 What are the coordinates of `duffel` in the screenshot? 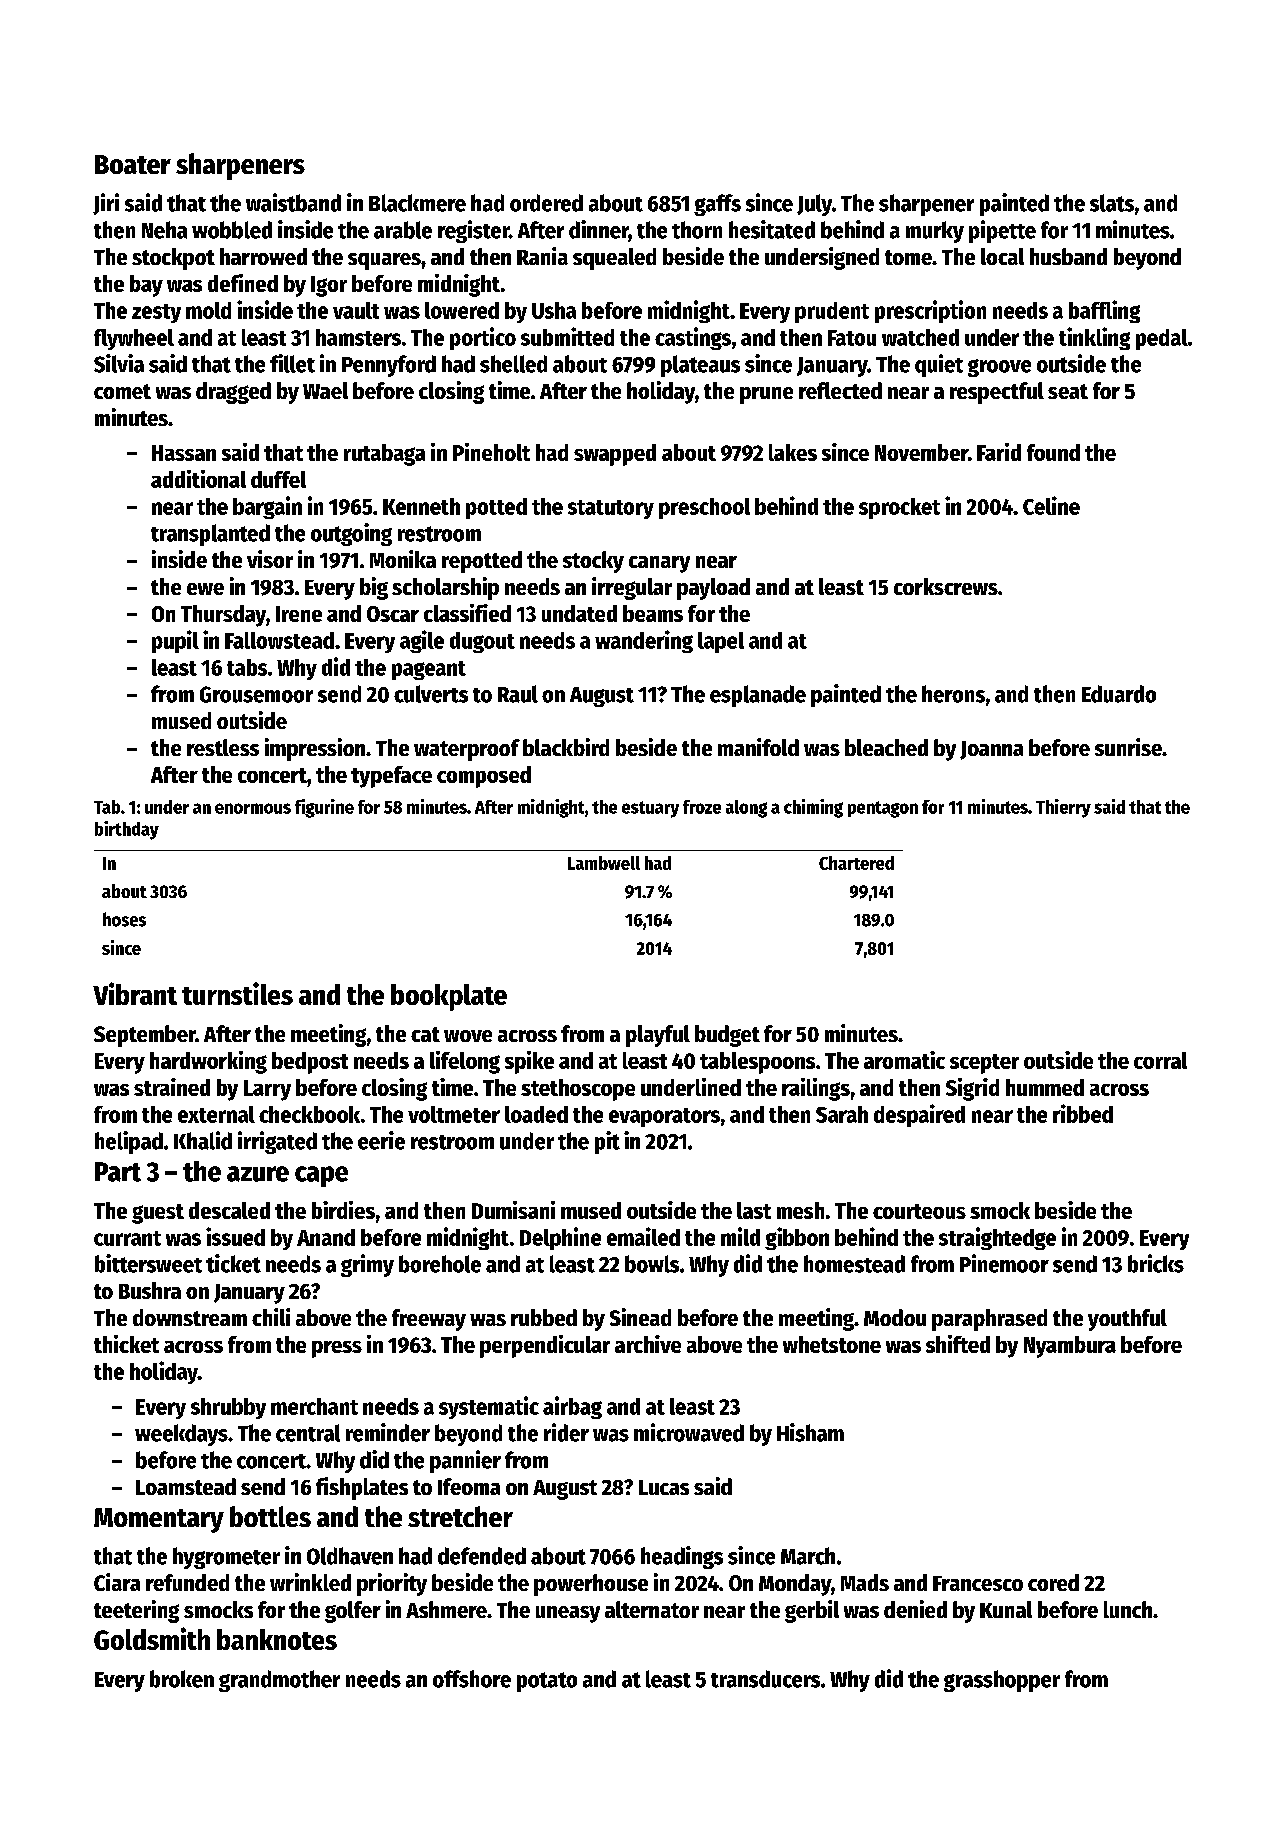 It's located at (278, 479).
